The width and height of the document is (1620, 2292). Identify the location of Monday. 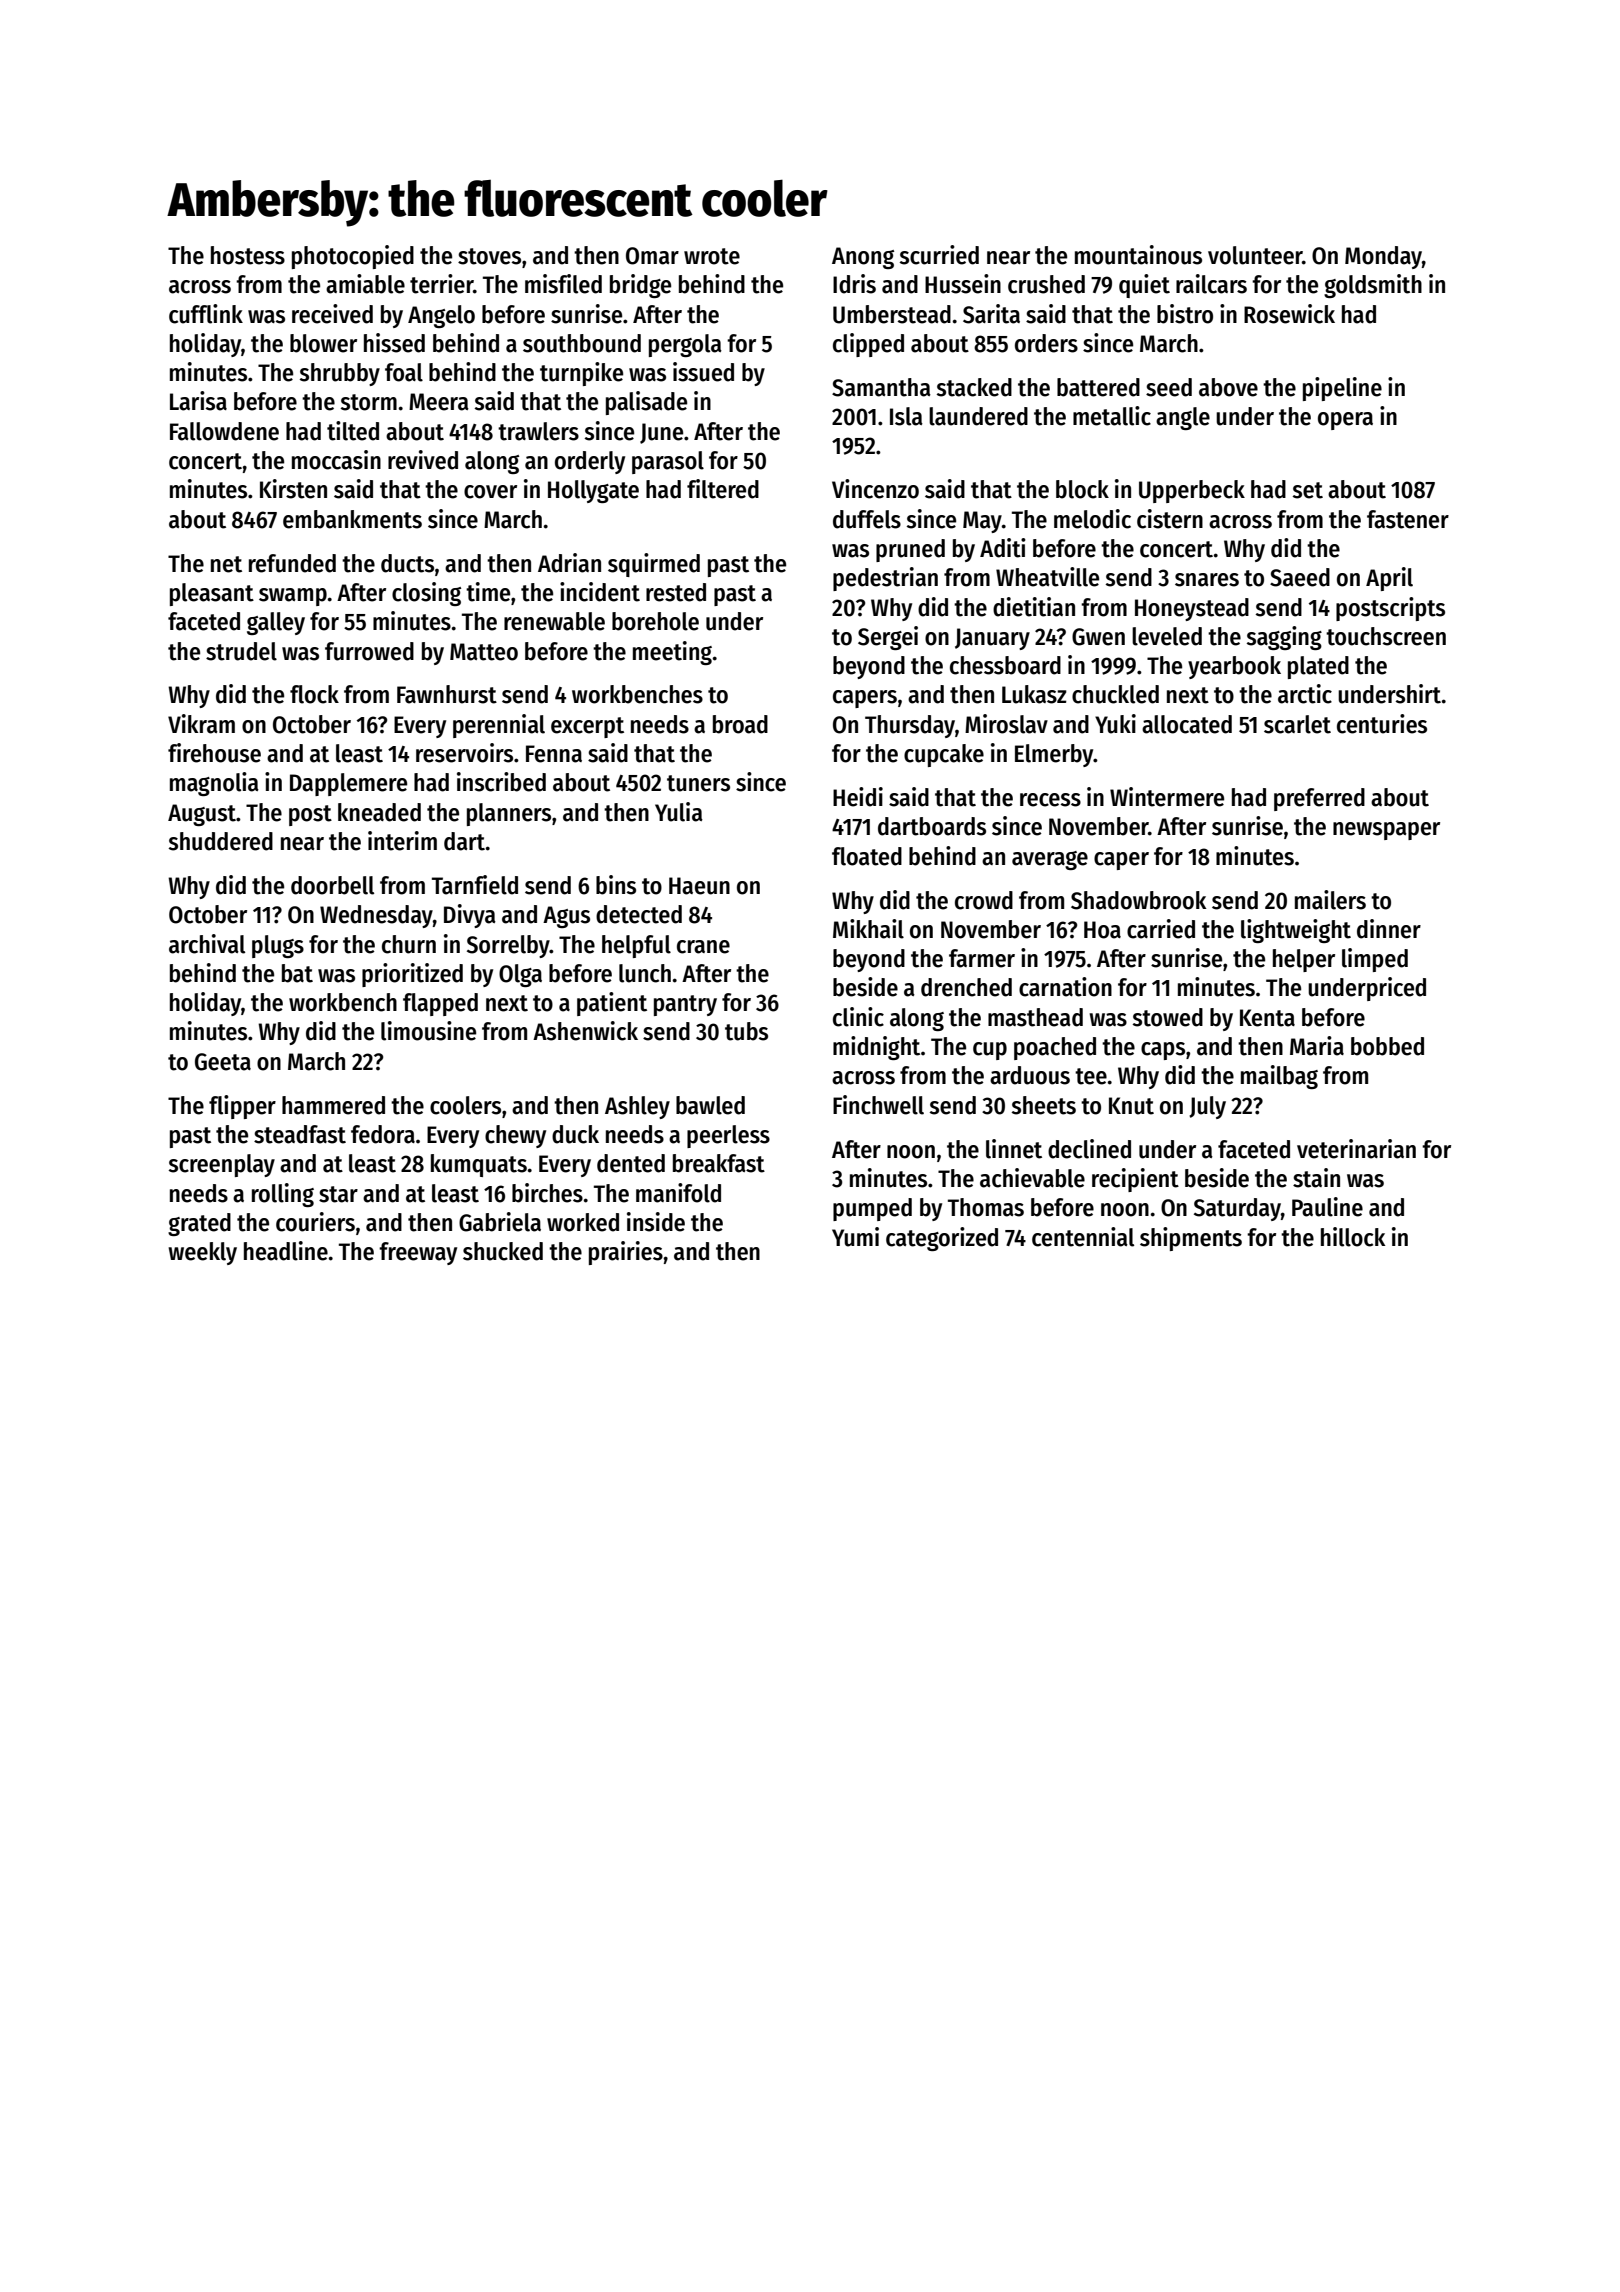
(1383, 257).
